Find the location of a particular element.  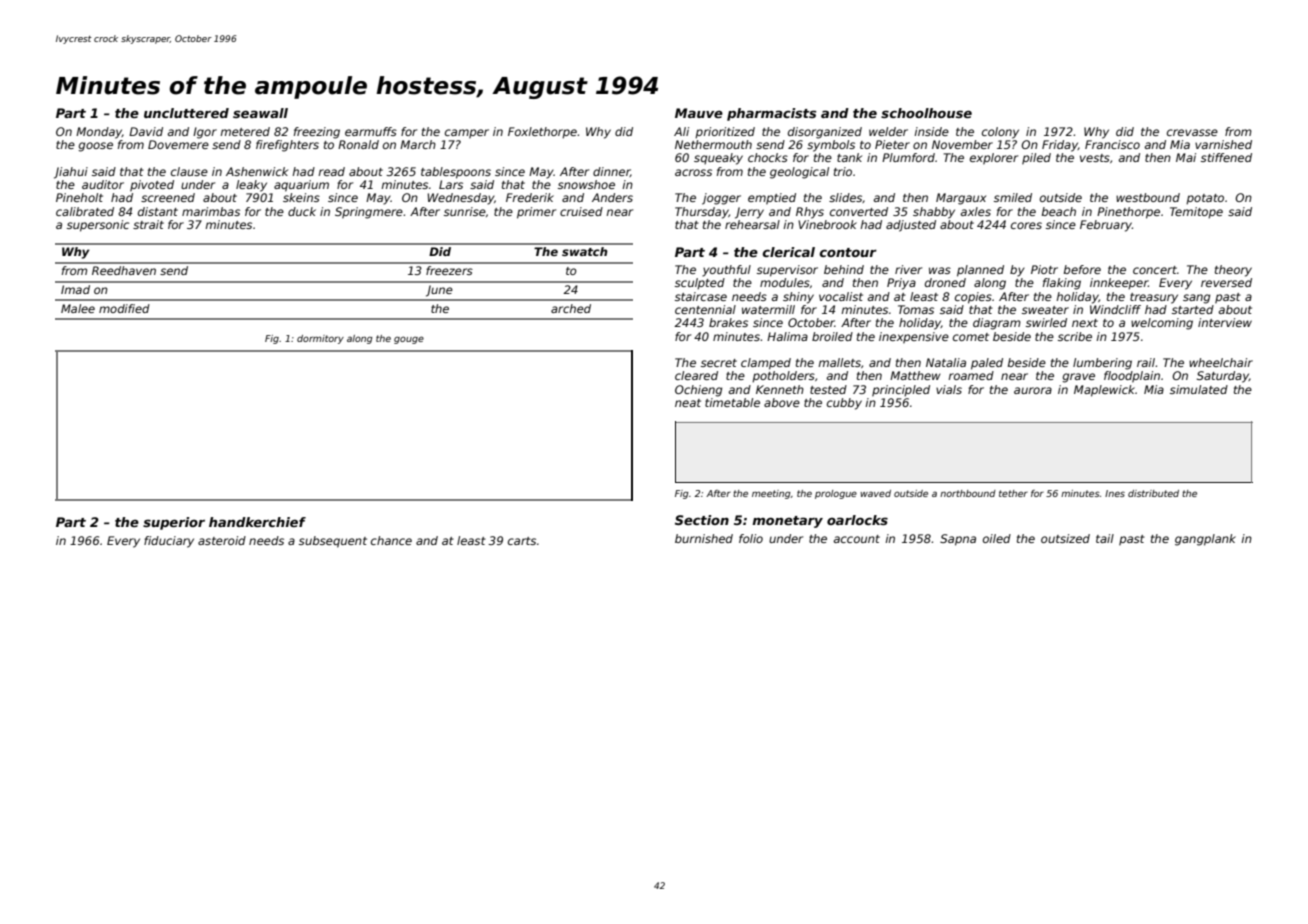

uncluttered is located at coordinates (186, 113).
